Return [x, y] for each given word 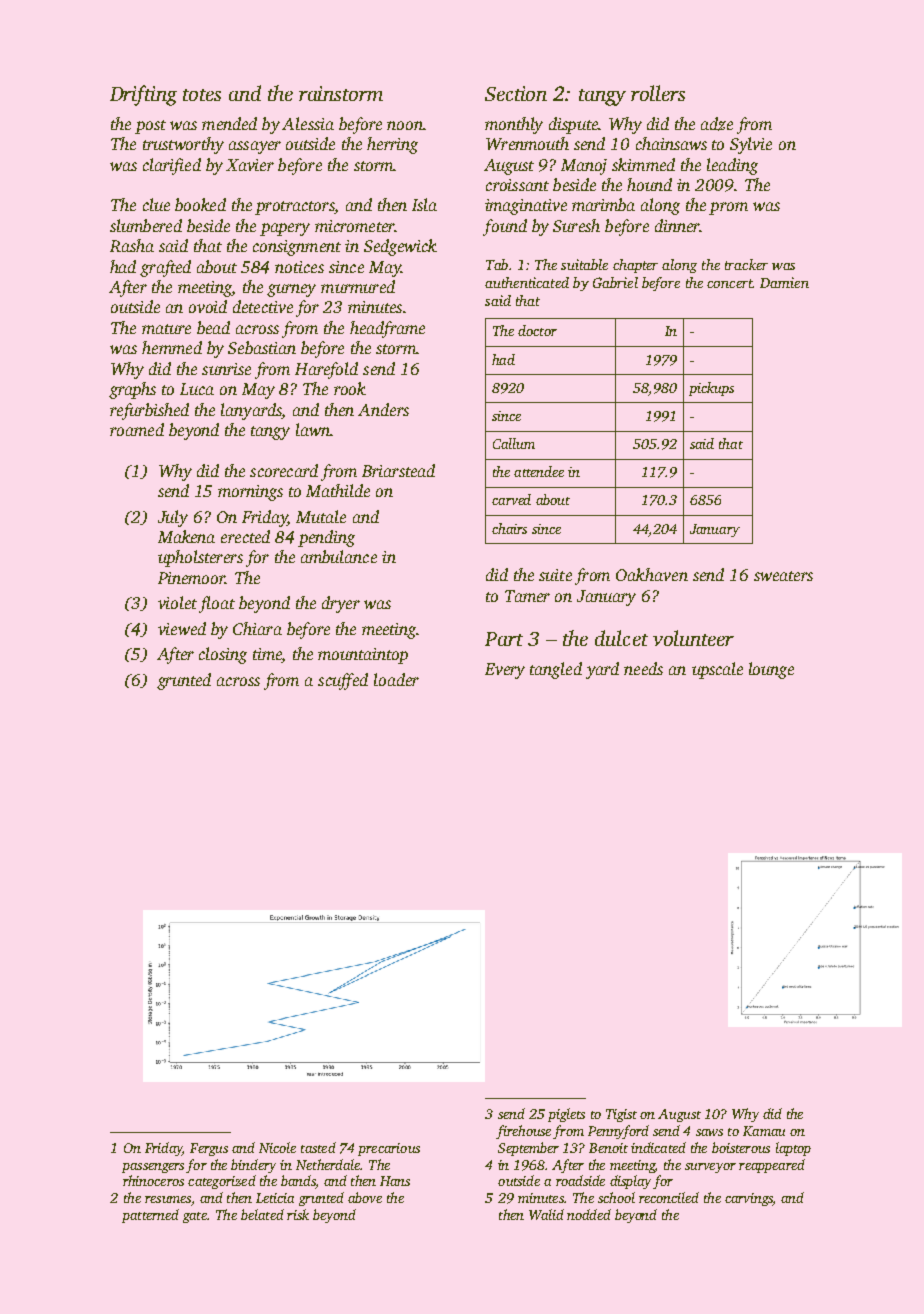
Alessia [308, 123]
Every [505, 671]
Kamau [764, 1131]
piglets [566, 1115]
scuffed [343, 681]
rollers [658, 93]
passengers [153, 1168]
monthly [514, 125]
